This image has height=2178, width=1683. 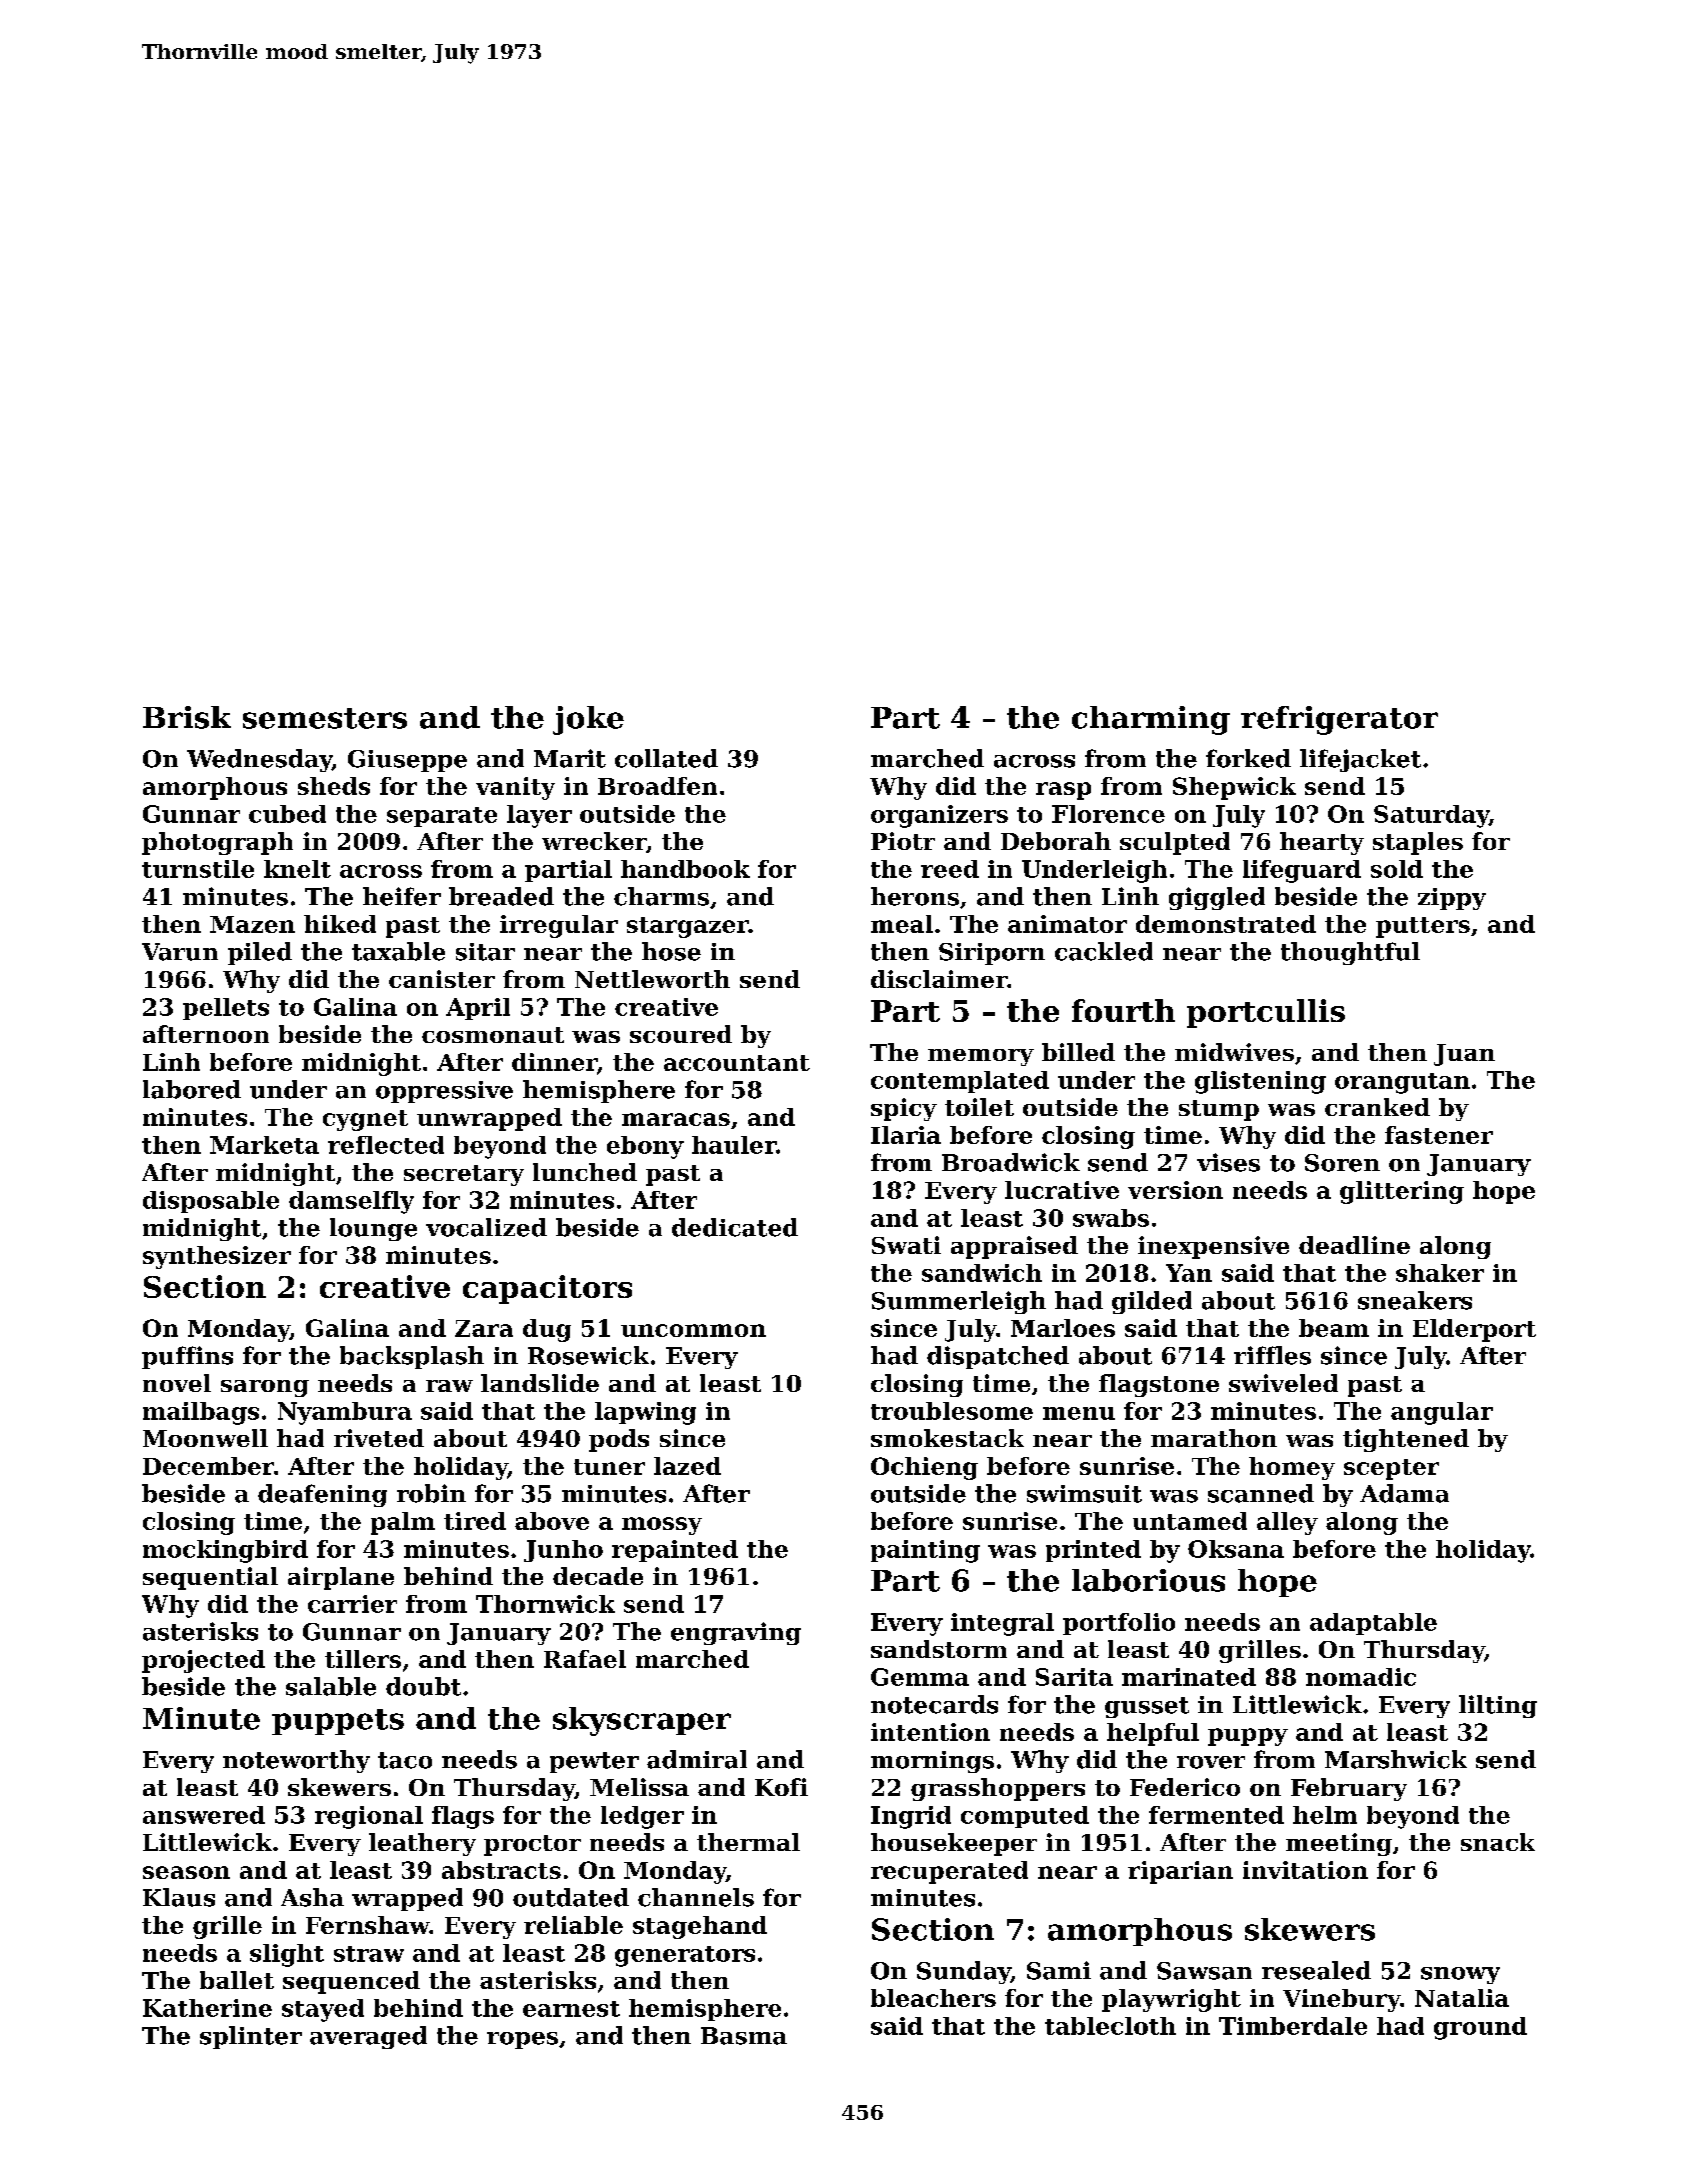 I want to click on refrigerator, so click(x=1339, y=720).
